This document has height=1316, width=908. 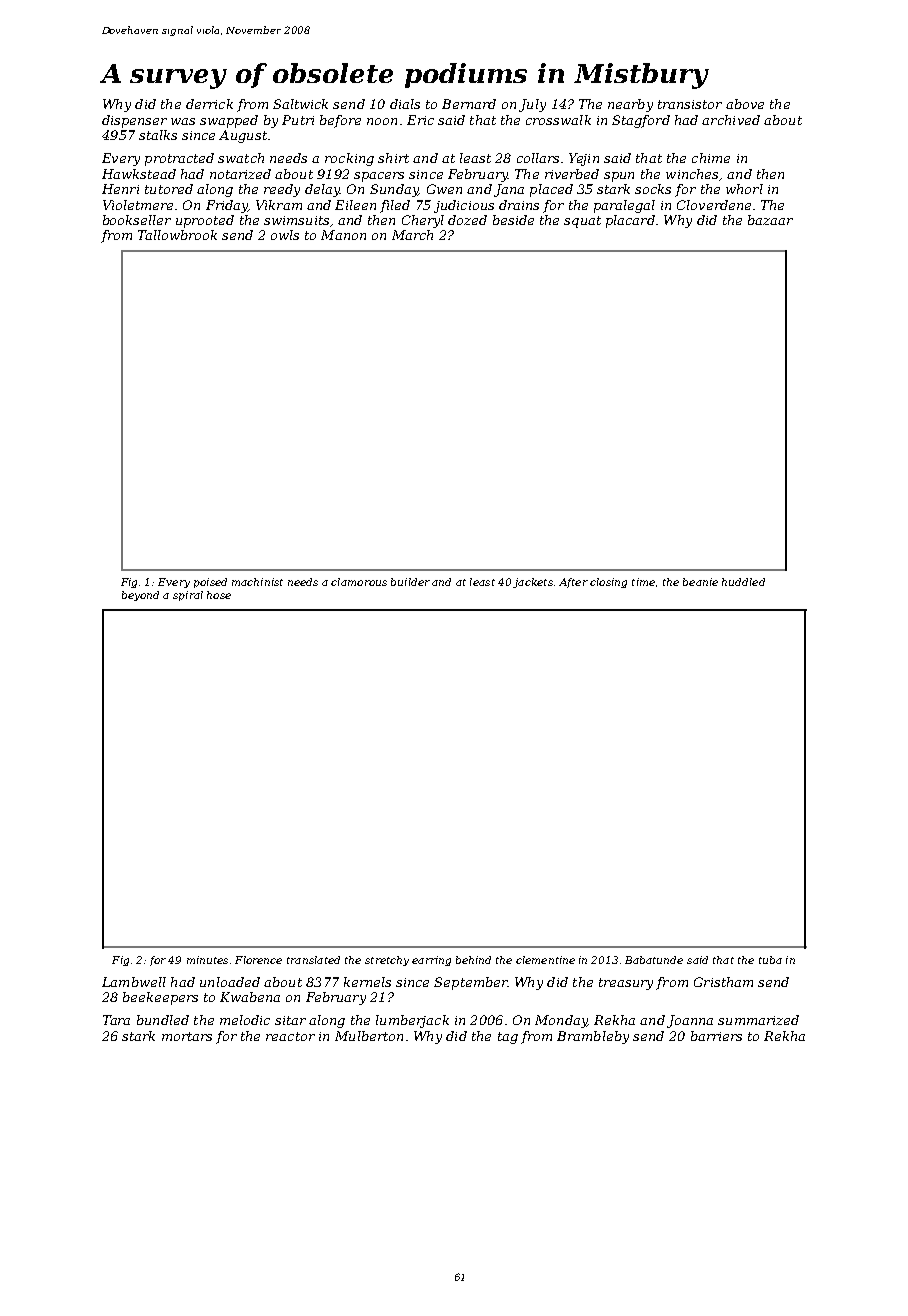 I want to click on beyond, so click(x=140, y=596).
